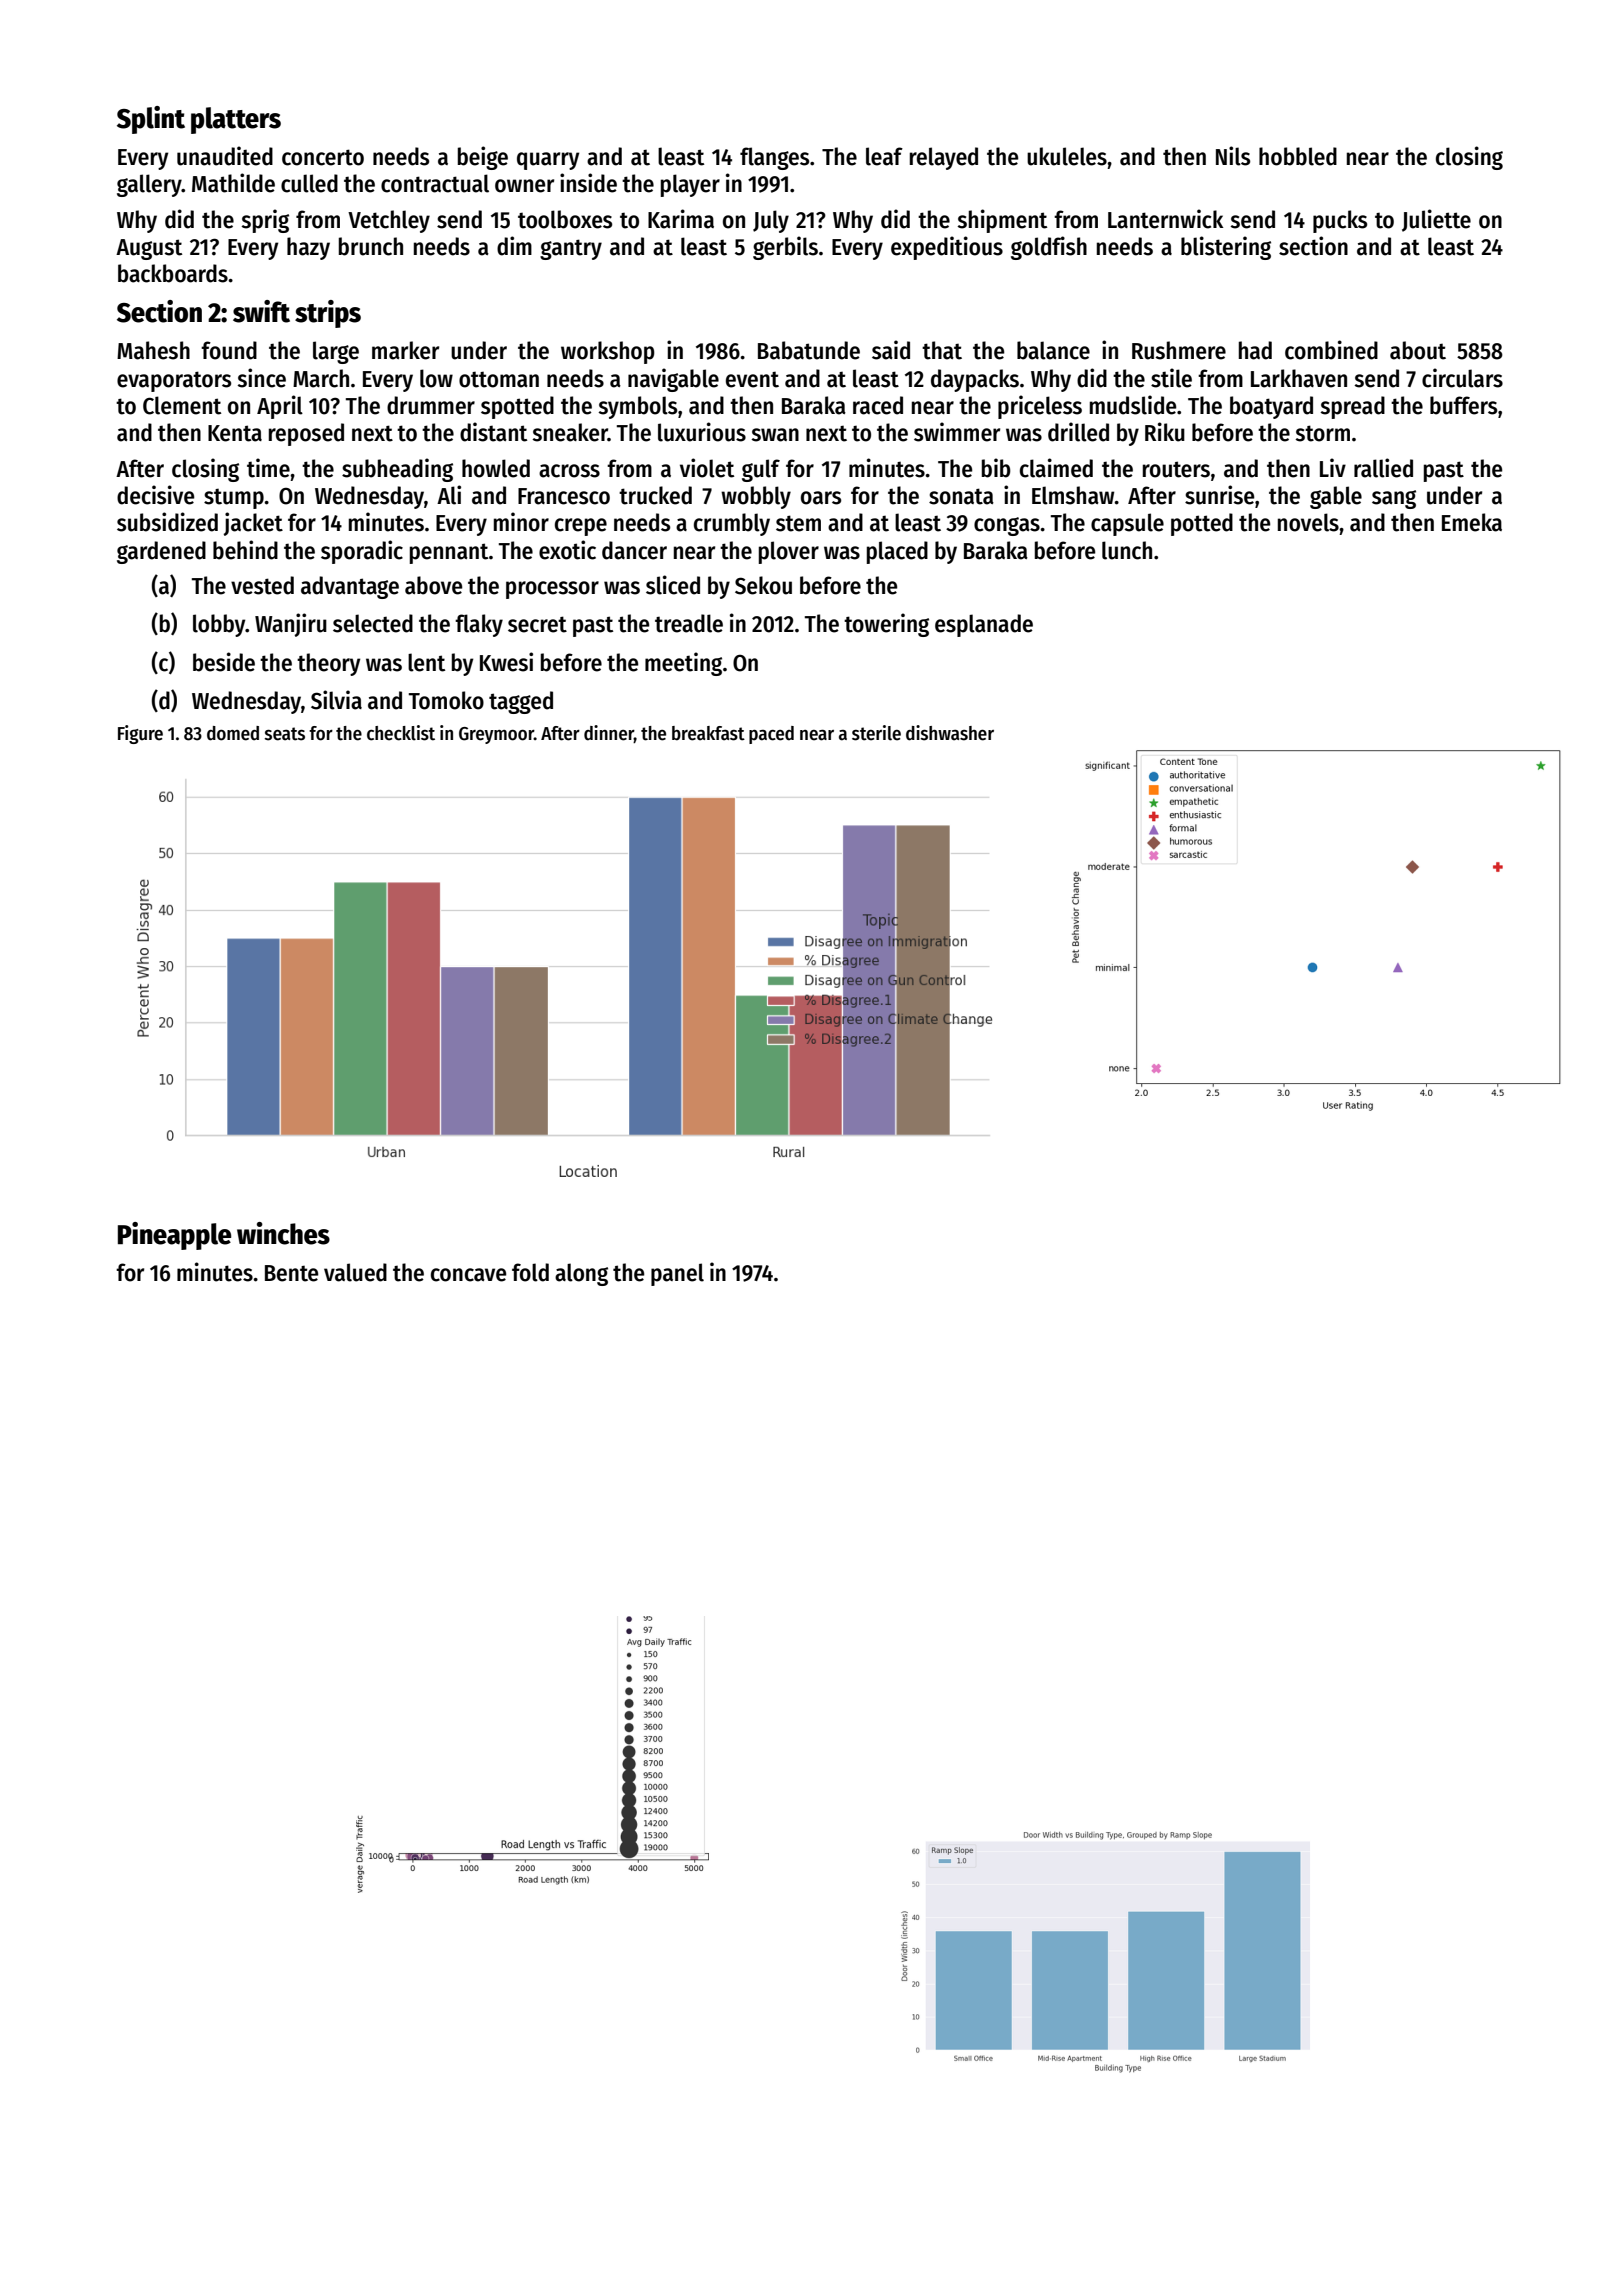 This document has width=1620, height=2292. Describe the element at coordinates (483, 158) in the document. I see `beige` at that location.
